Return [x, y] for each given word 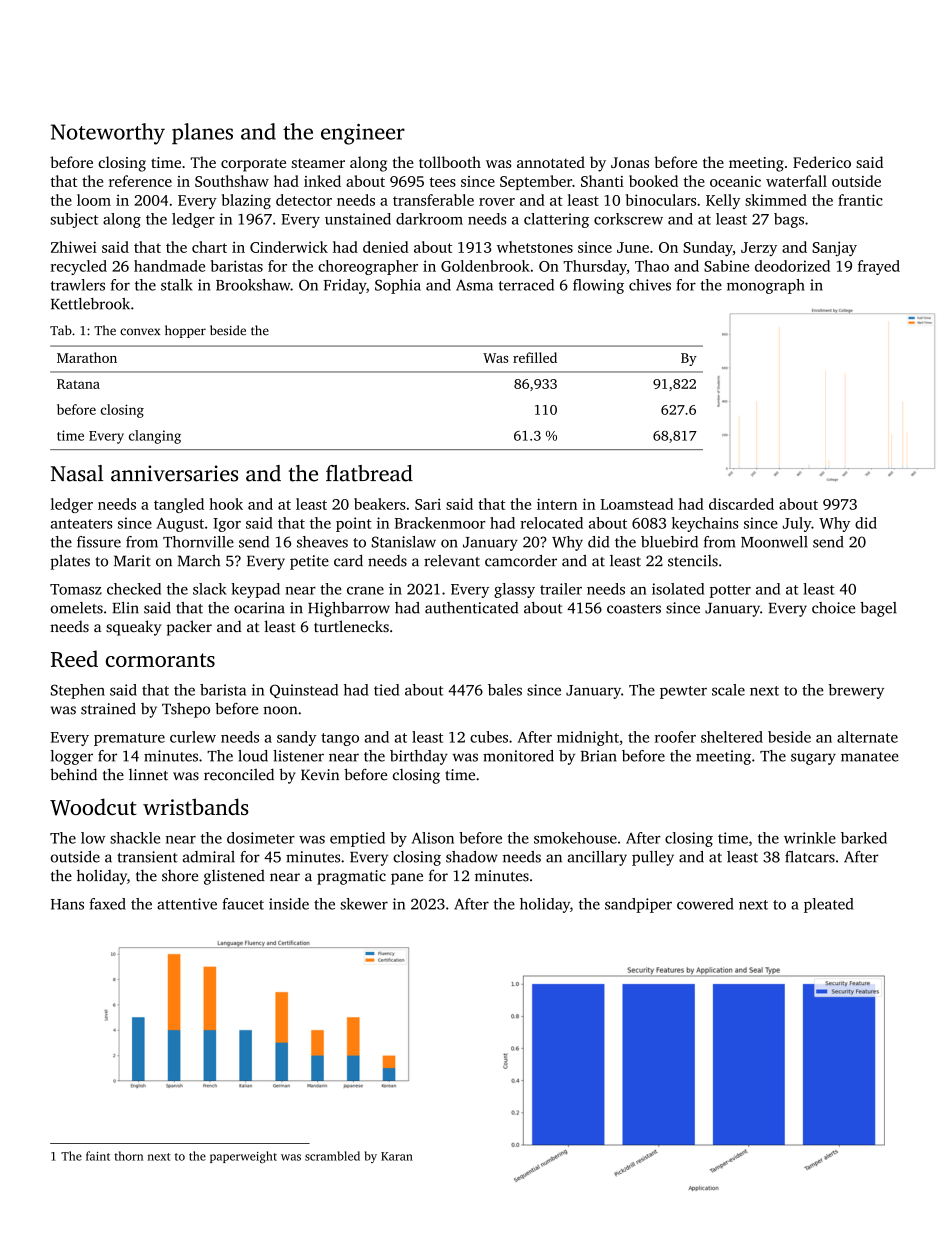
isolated [678, 589]
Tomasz [76, 589]
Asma [474, 285]
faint [98, 1156]
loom [94, 200]
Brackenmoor [440, 523]
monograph [766, 286]
